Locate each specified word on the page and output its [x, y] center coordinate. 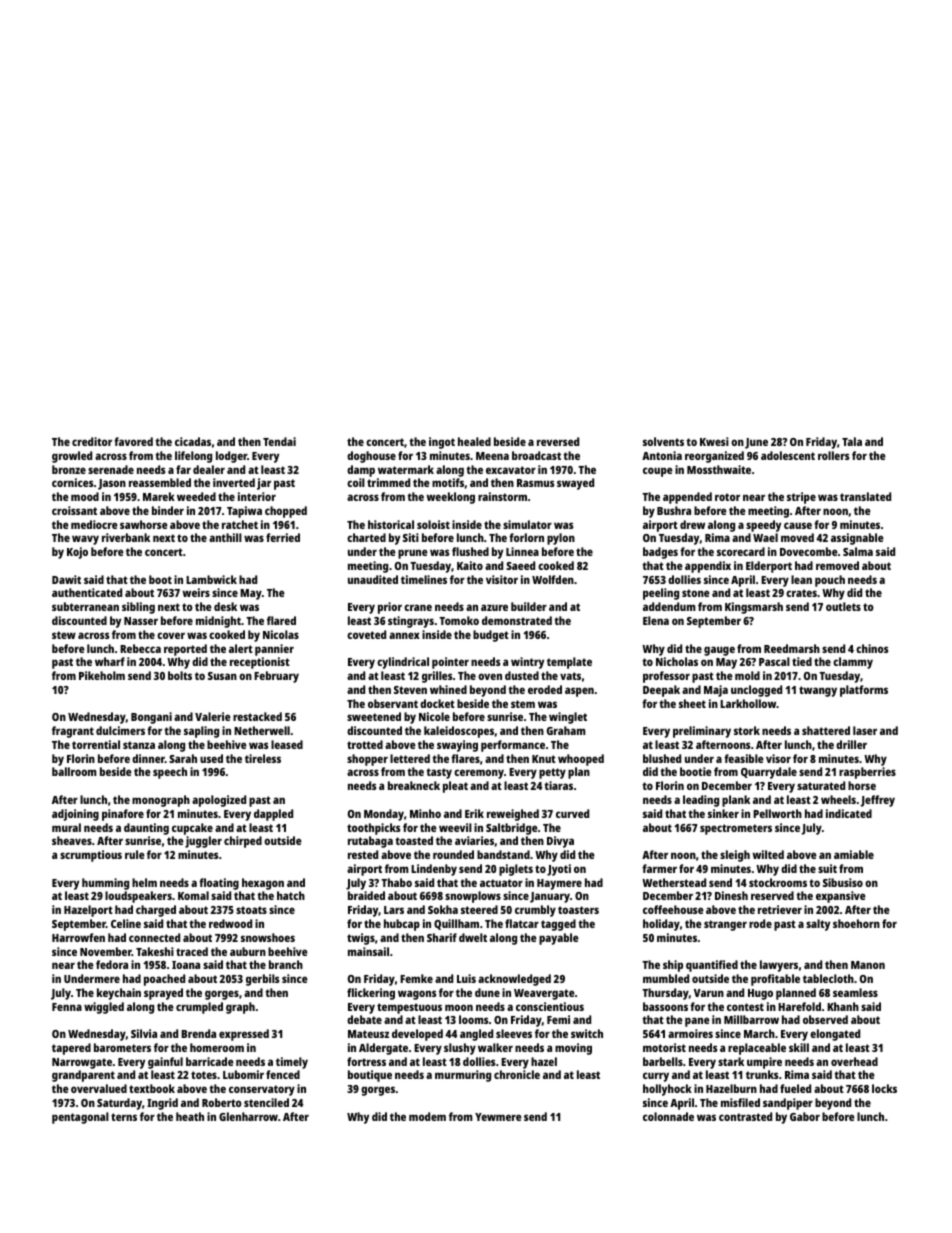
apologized [219, 801]
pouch [830, 581]
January [550, 897]
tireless [263, 758]
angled [476, 1035]
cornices [72, 482]
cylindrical [403, 663]
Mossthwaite [719, 469]
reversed [558, 441]
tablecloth [828, 978]
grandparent [83, 1076]
